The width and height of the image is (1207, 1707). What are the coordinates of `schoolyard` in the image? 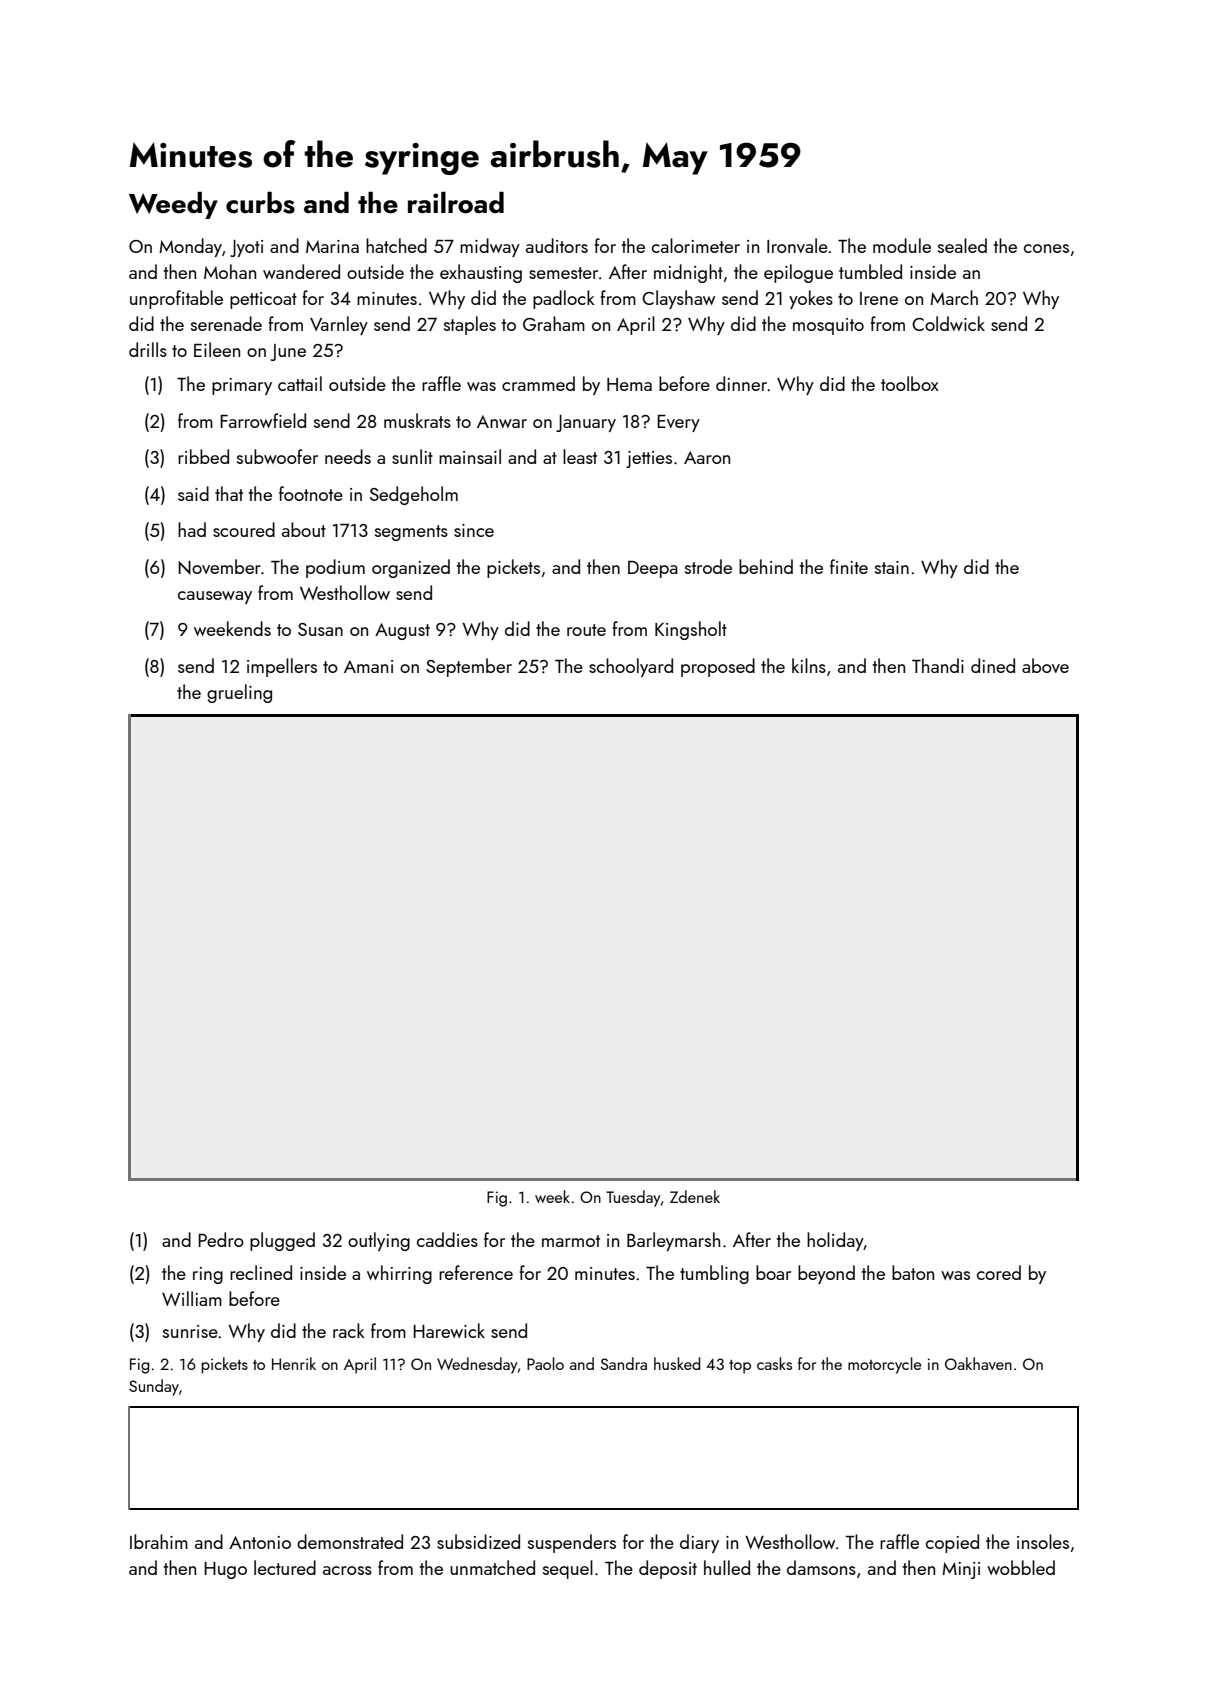 It's located at (631, 667).
